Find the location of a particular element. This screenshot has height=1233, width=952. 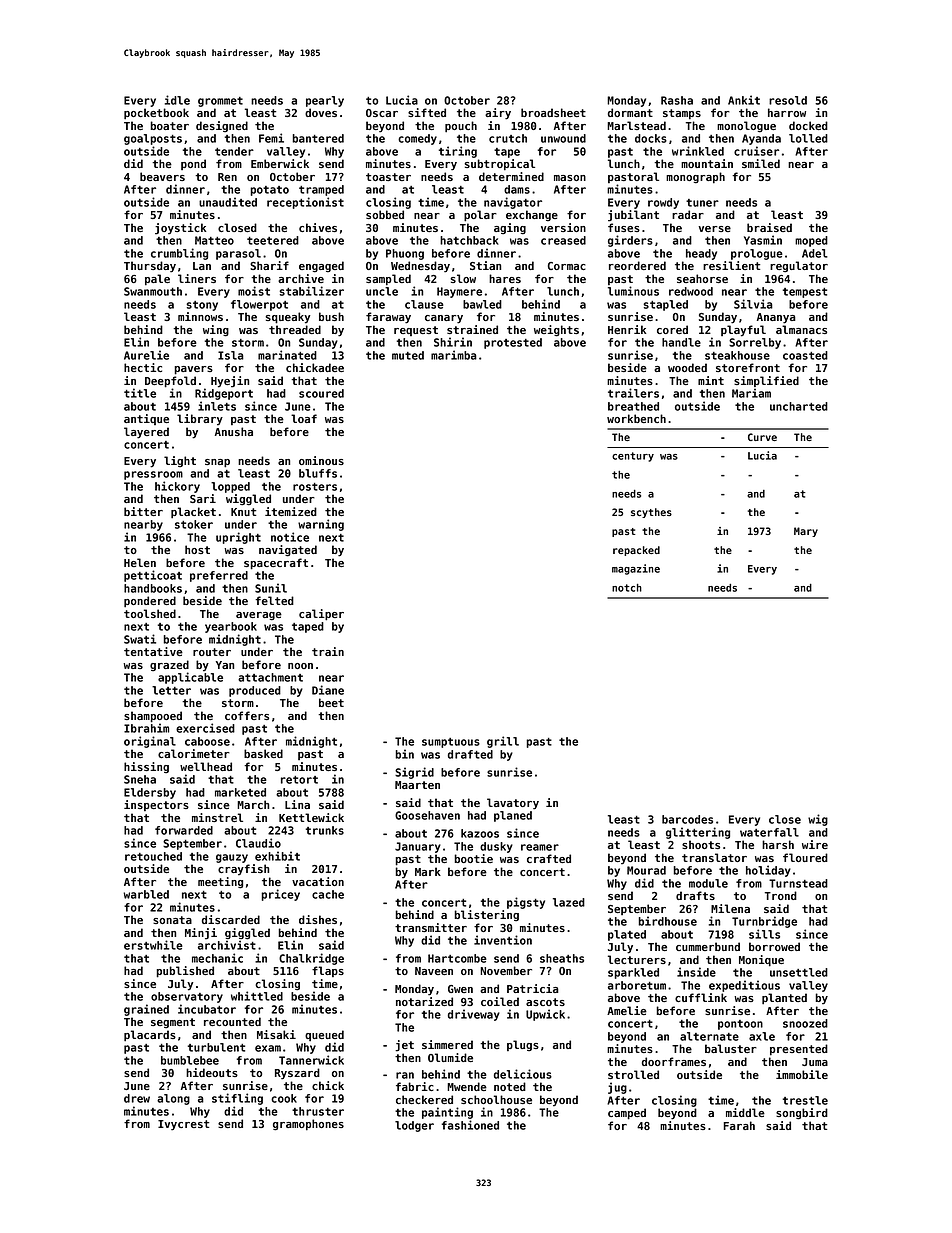

fashioned is located at coordinates (470, 1125).
